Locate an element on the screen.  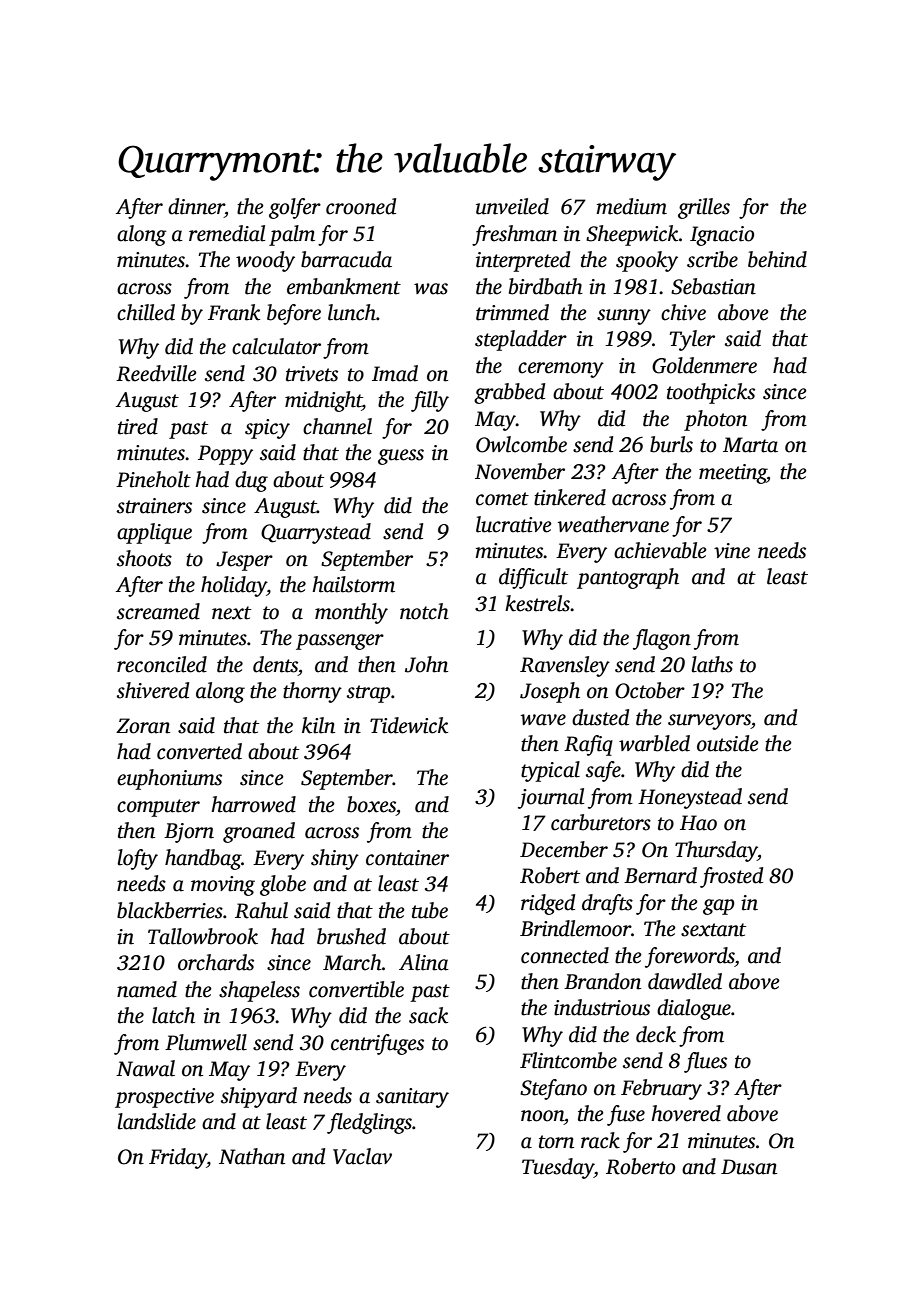
connected is located at coordinates (565, 955).
